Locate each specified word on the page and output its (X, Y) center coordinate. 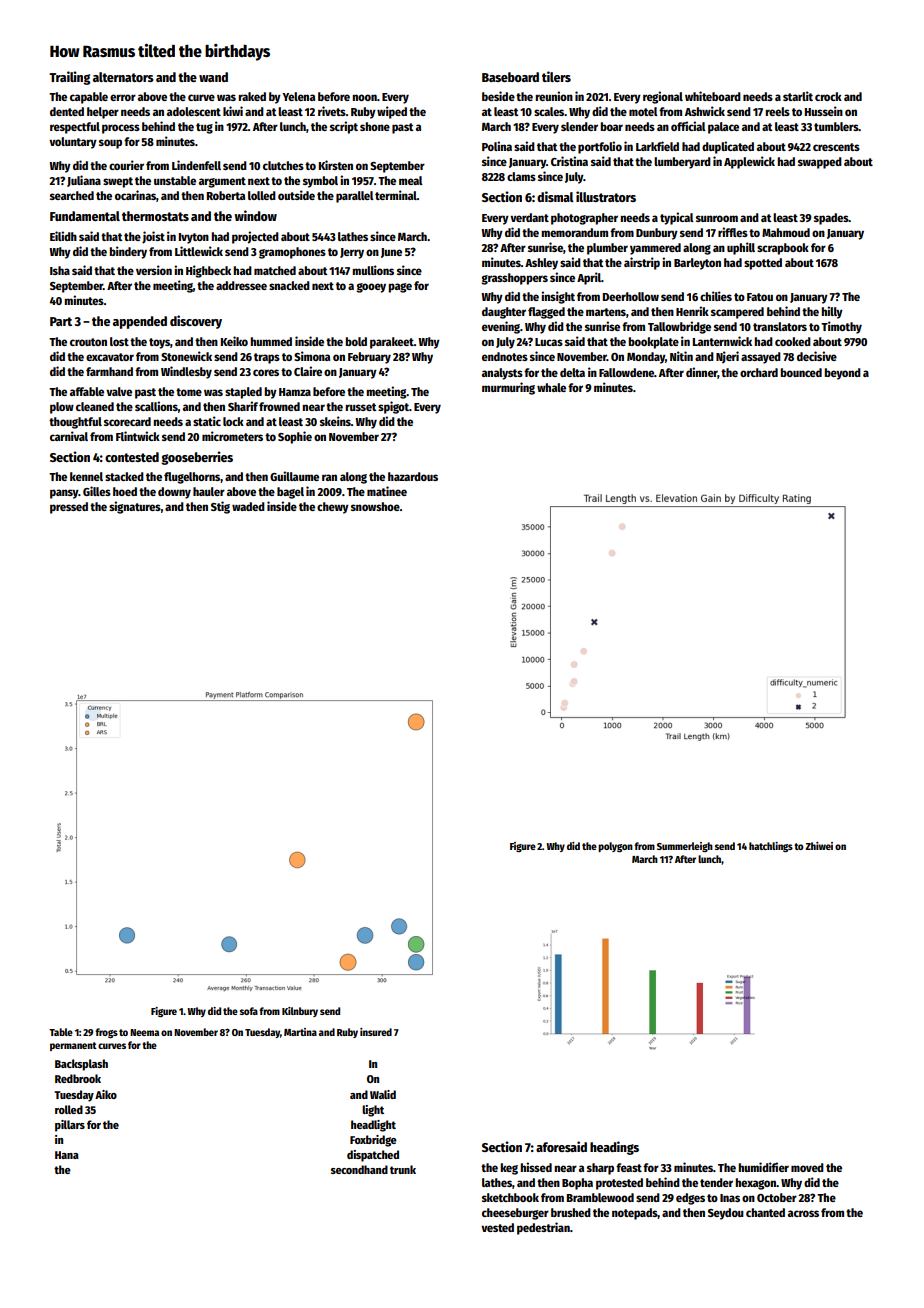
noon (364, 97)
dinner (702, 373)
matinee (387, 491)
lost (119, 341)
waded (248, 506)
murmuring (508, 388)
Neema (144, 1032)
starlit (798, 96)
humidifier (763, 1167)
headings (614, 1148)
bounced (801, 372)
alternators (123, 77)
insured (376, 1032)
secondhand (359, 1169)
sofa (249, 1011)
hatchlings (771, 847)
